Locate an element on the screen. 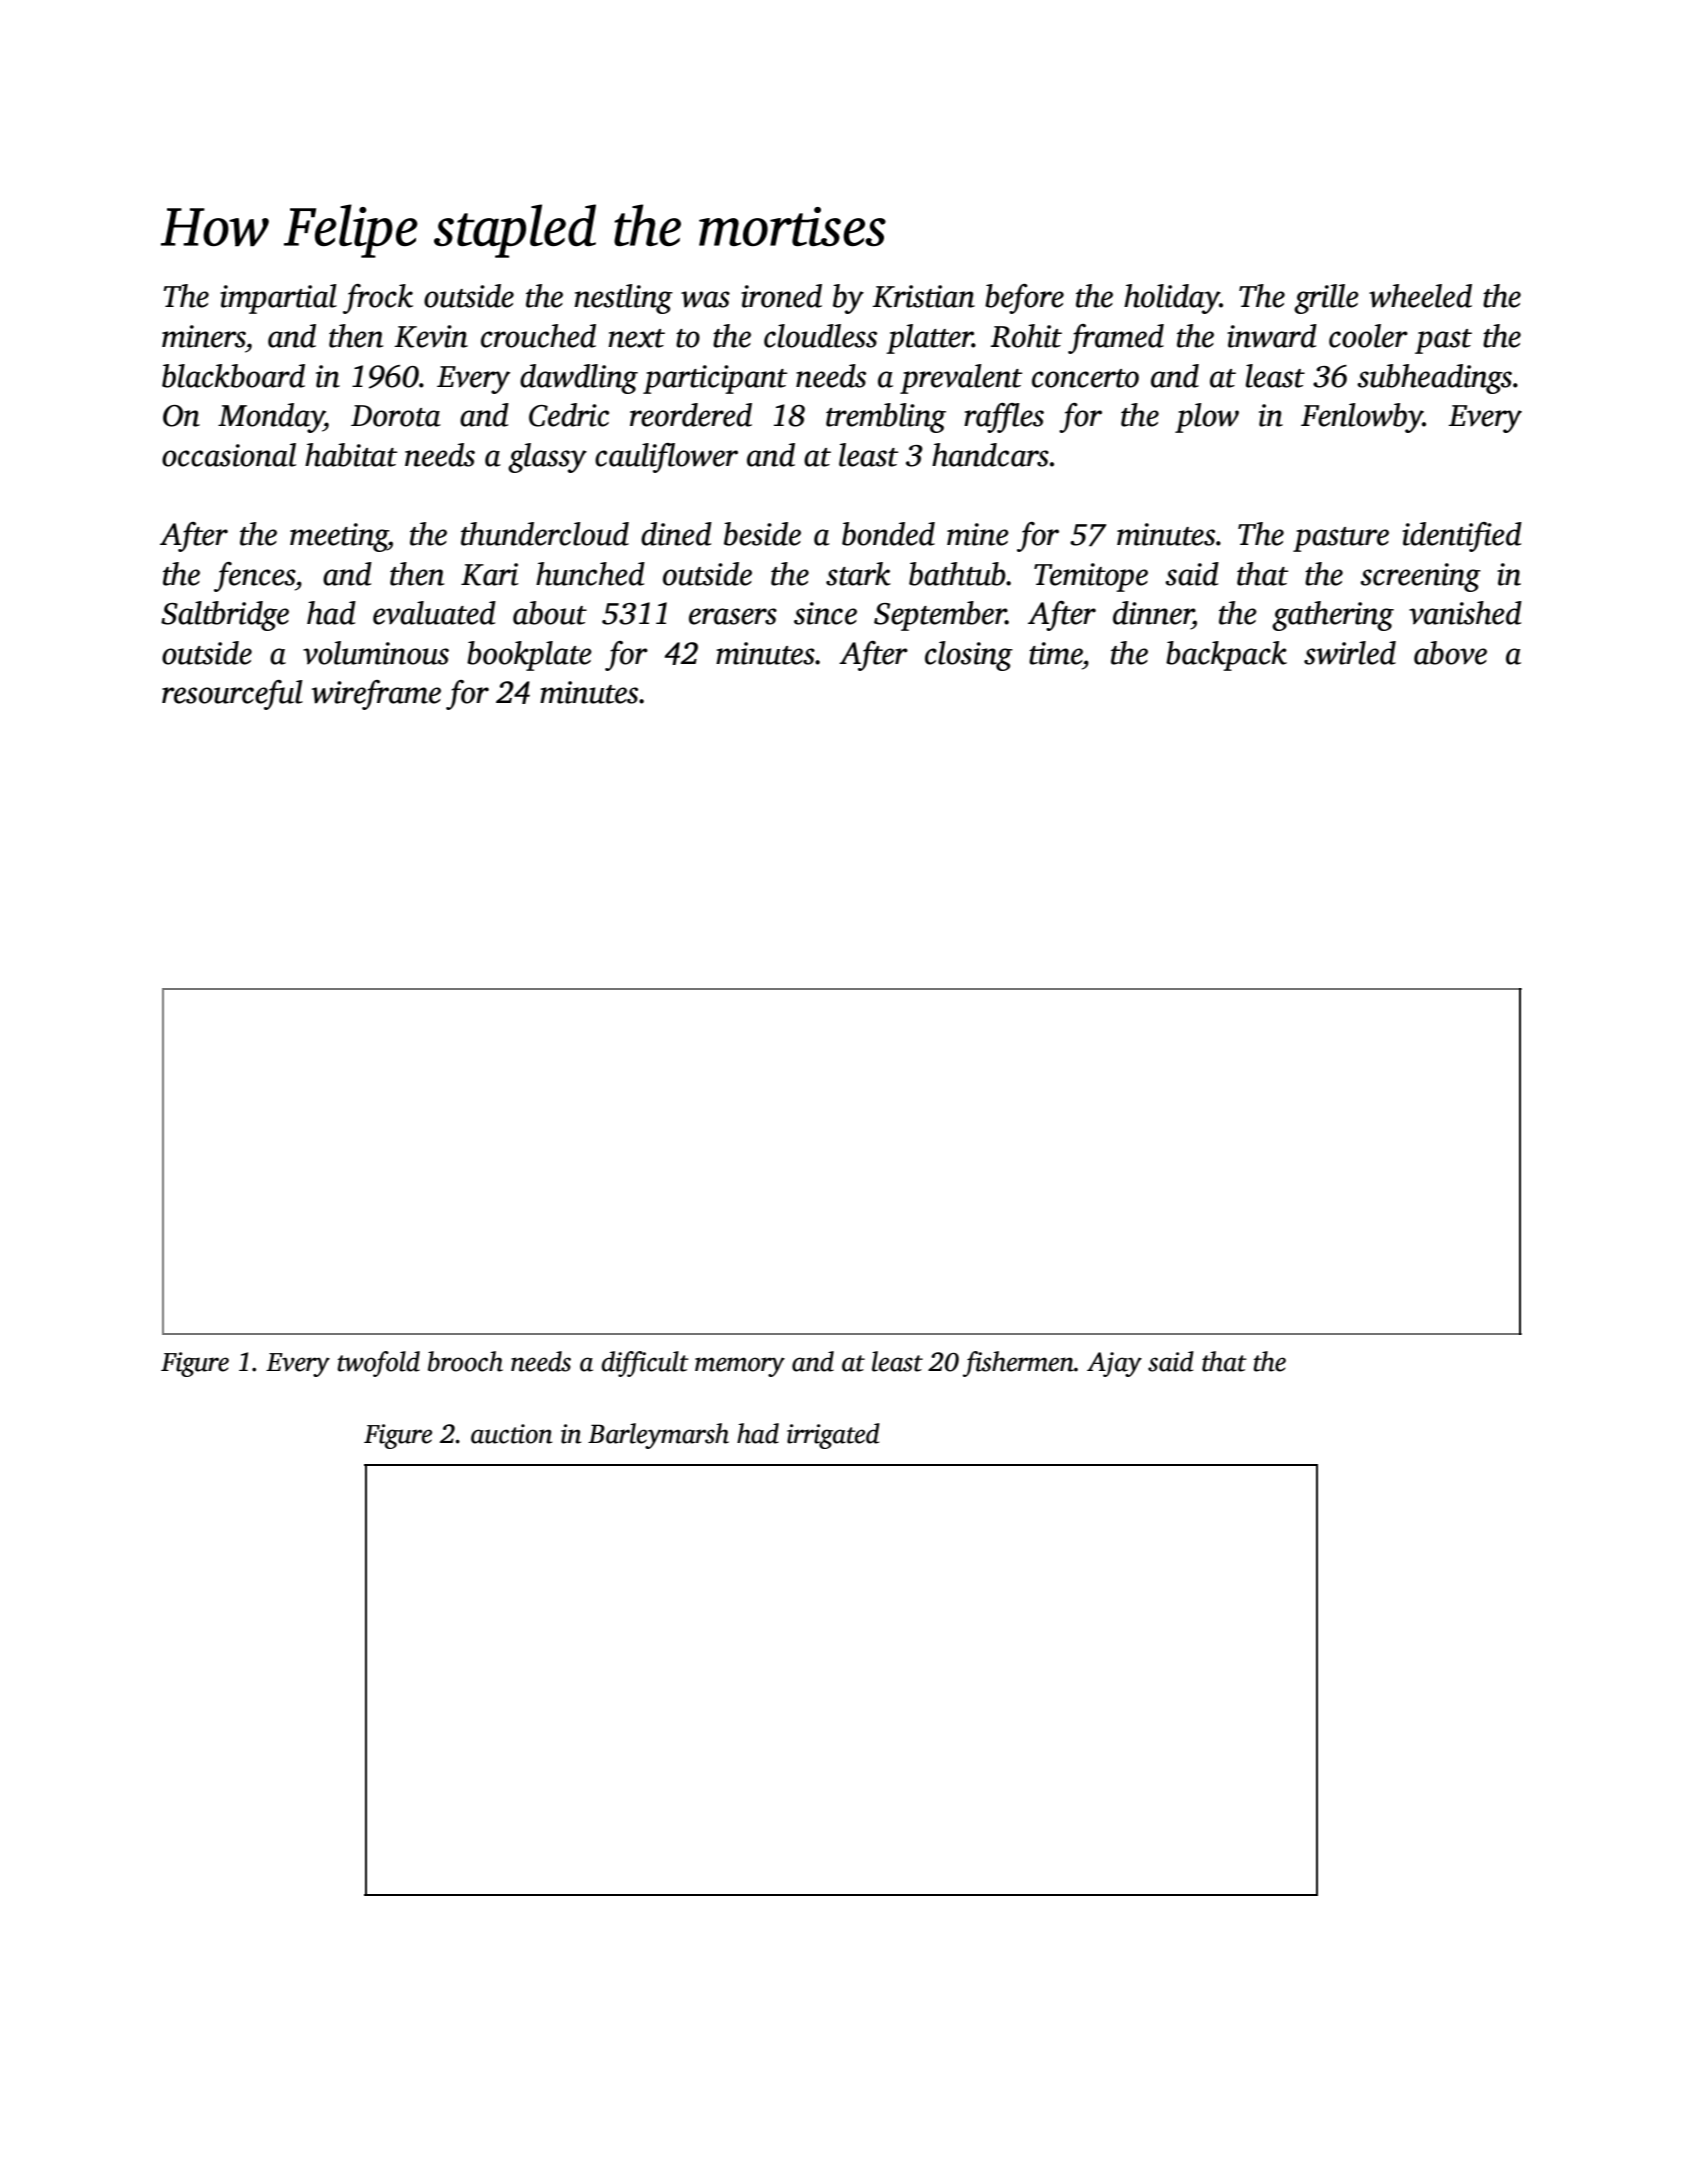  handcars is located at coordinates (990, 455).
